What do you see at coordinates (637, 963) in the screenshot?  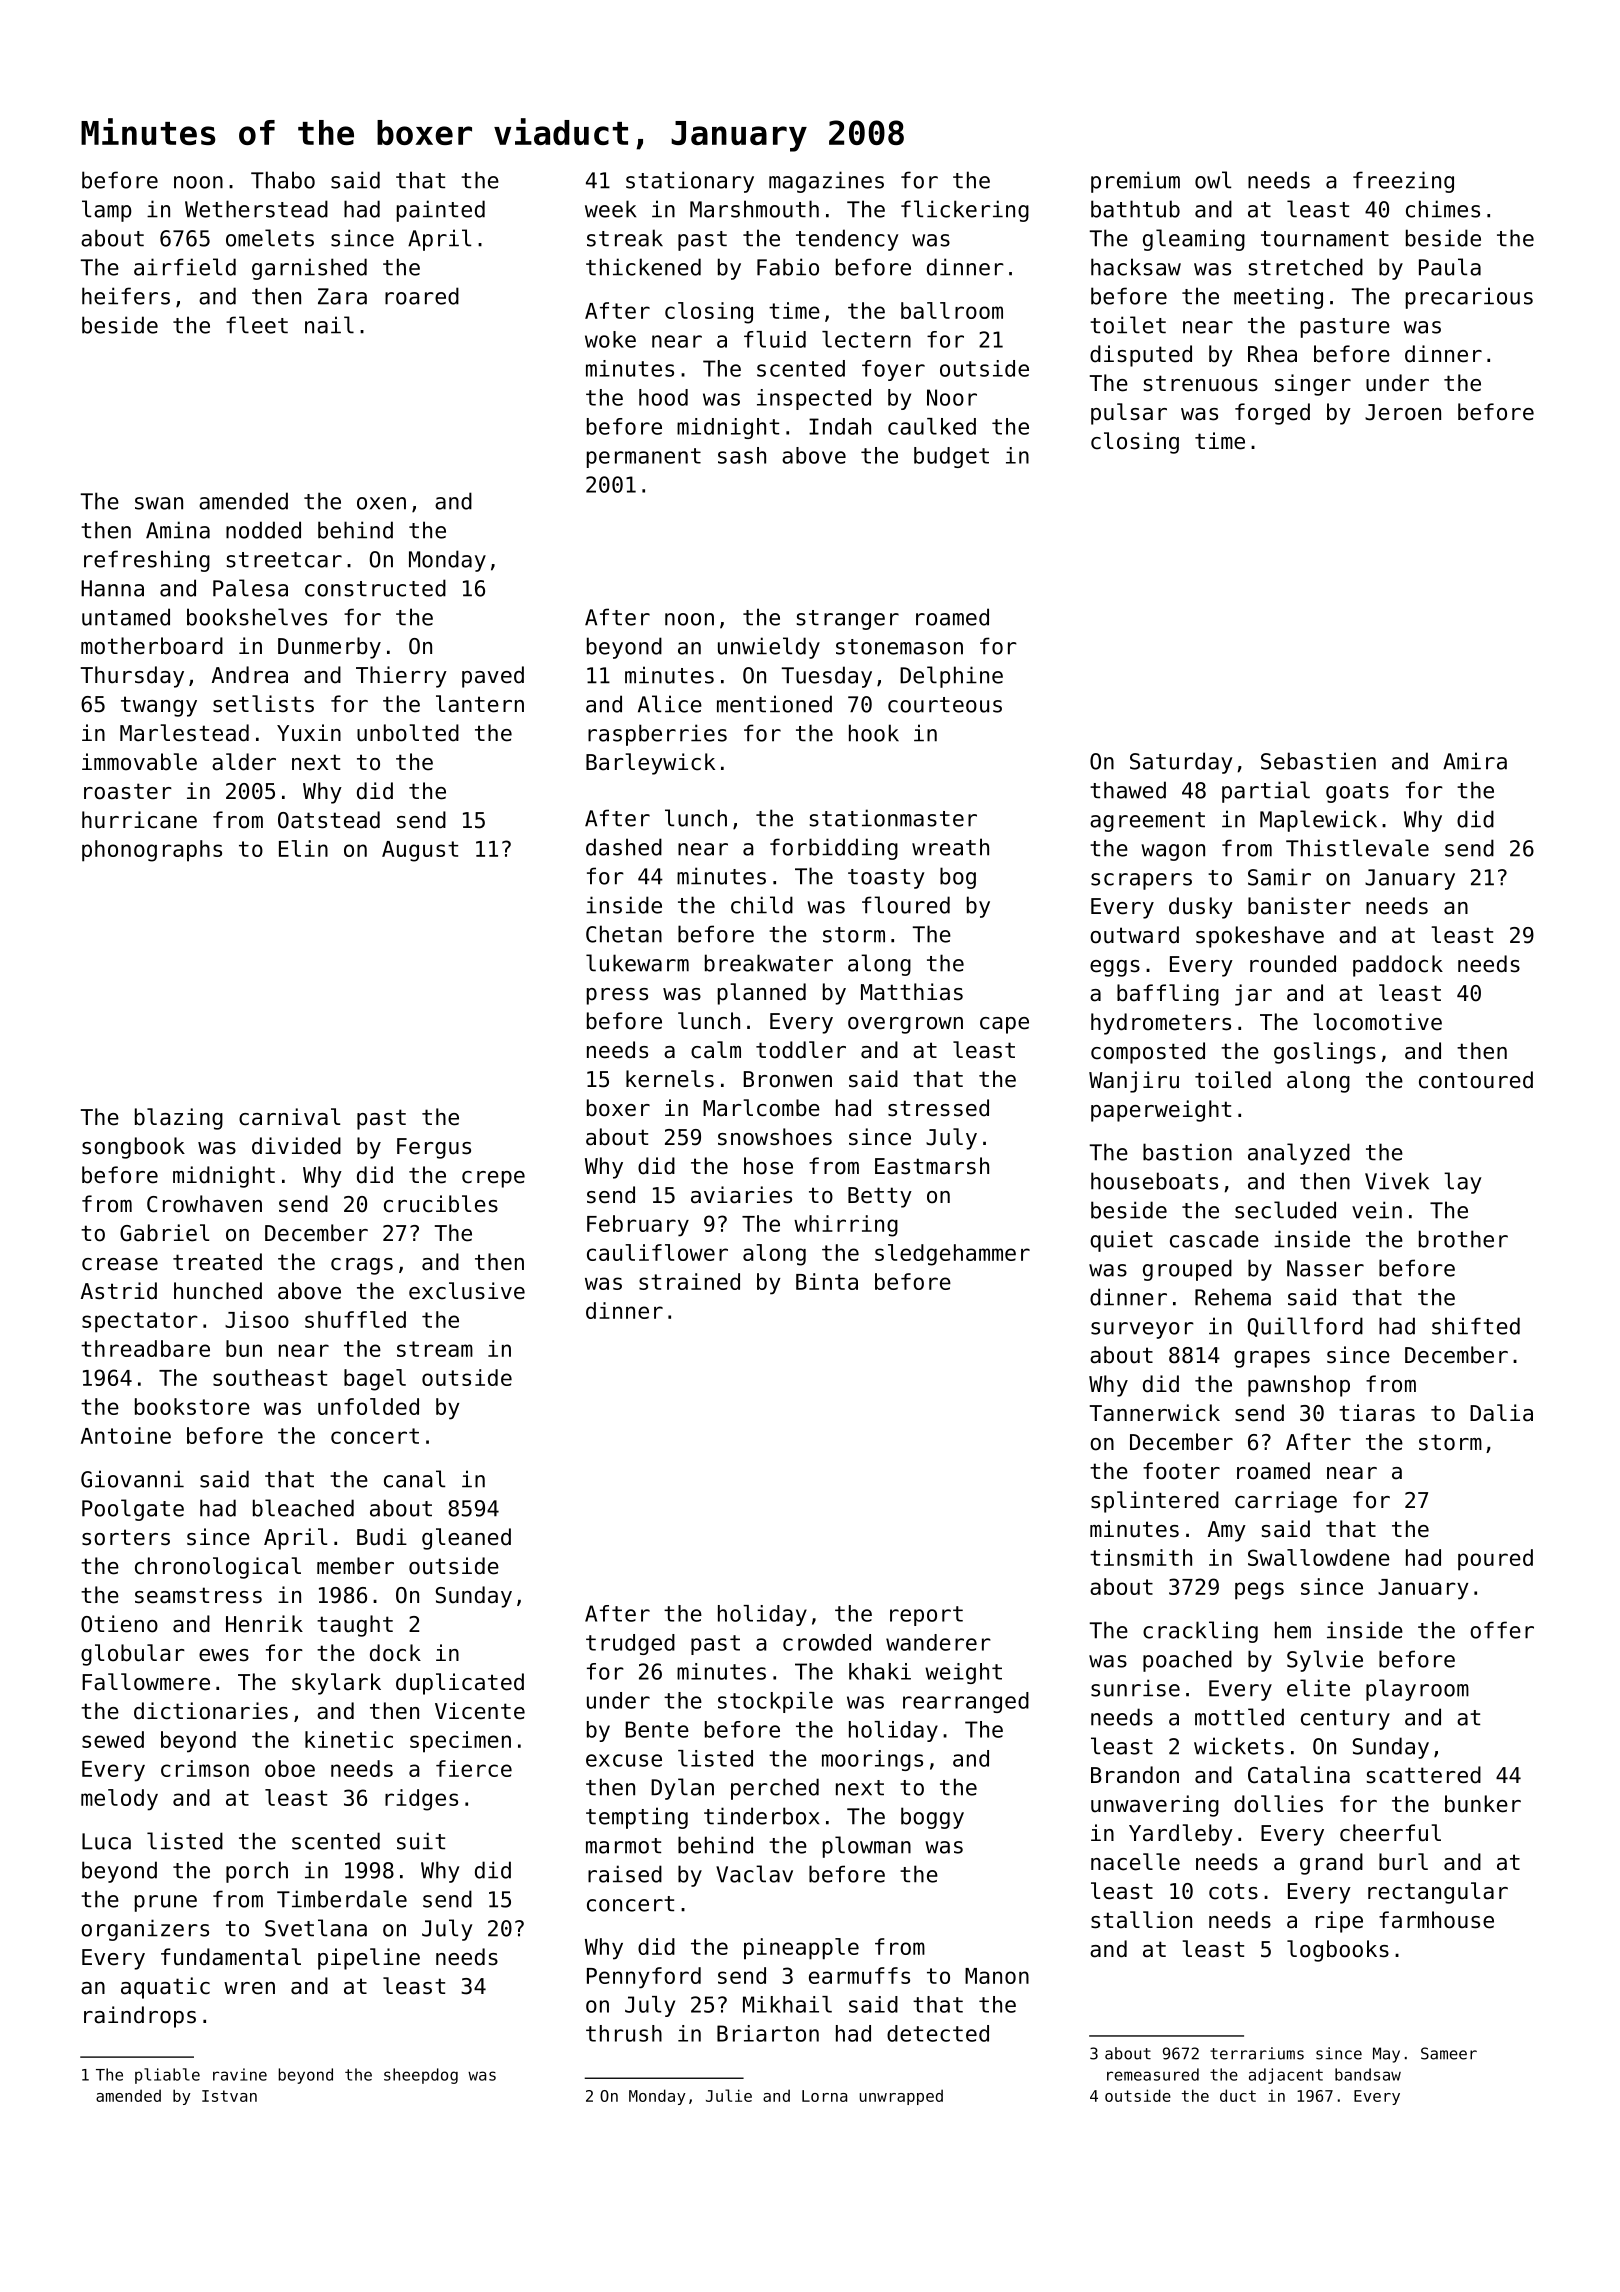 I see `lukewarm` at bounding box center [637, 963].
